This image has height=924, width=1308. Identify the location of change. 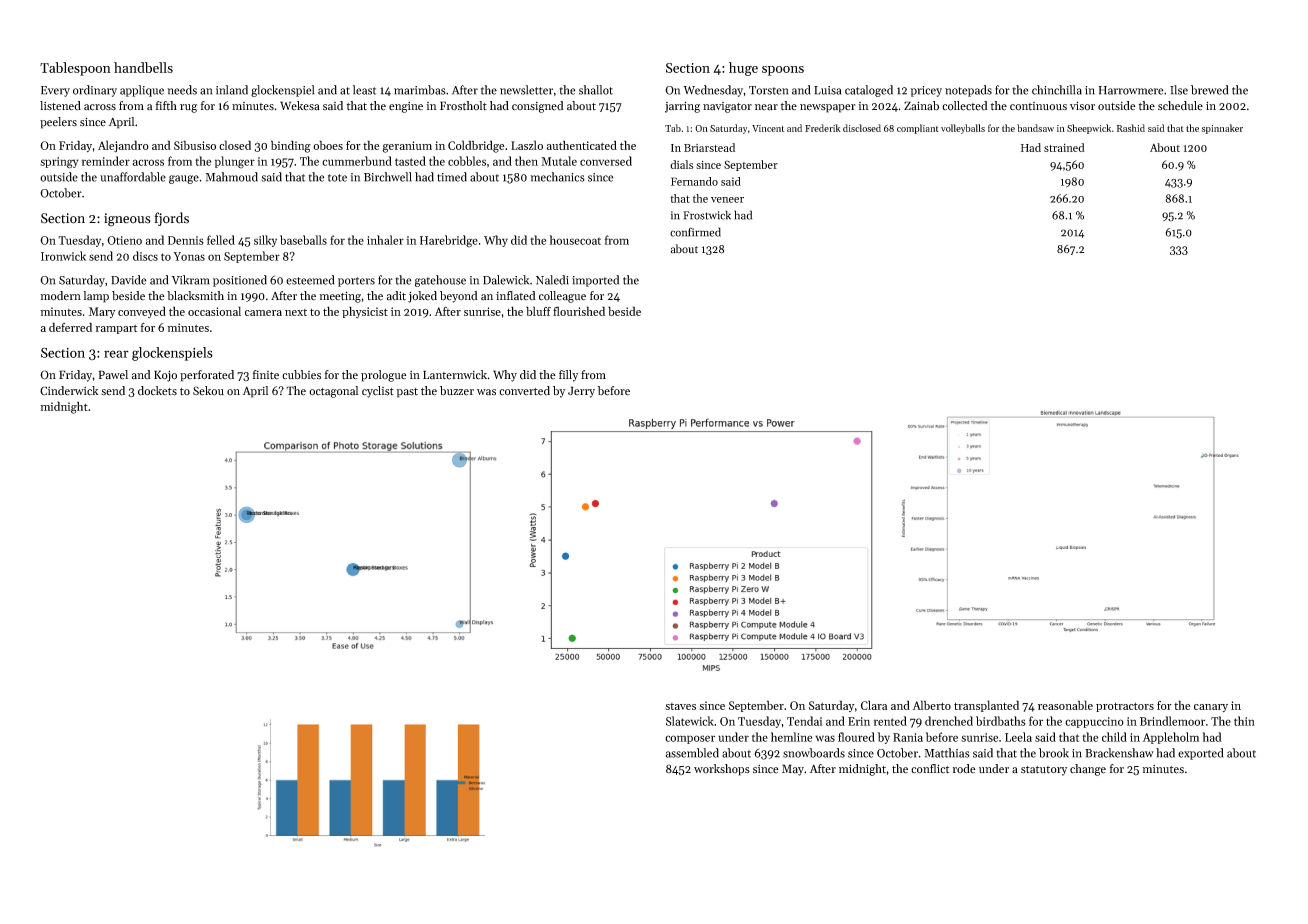
(1088, 770).
